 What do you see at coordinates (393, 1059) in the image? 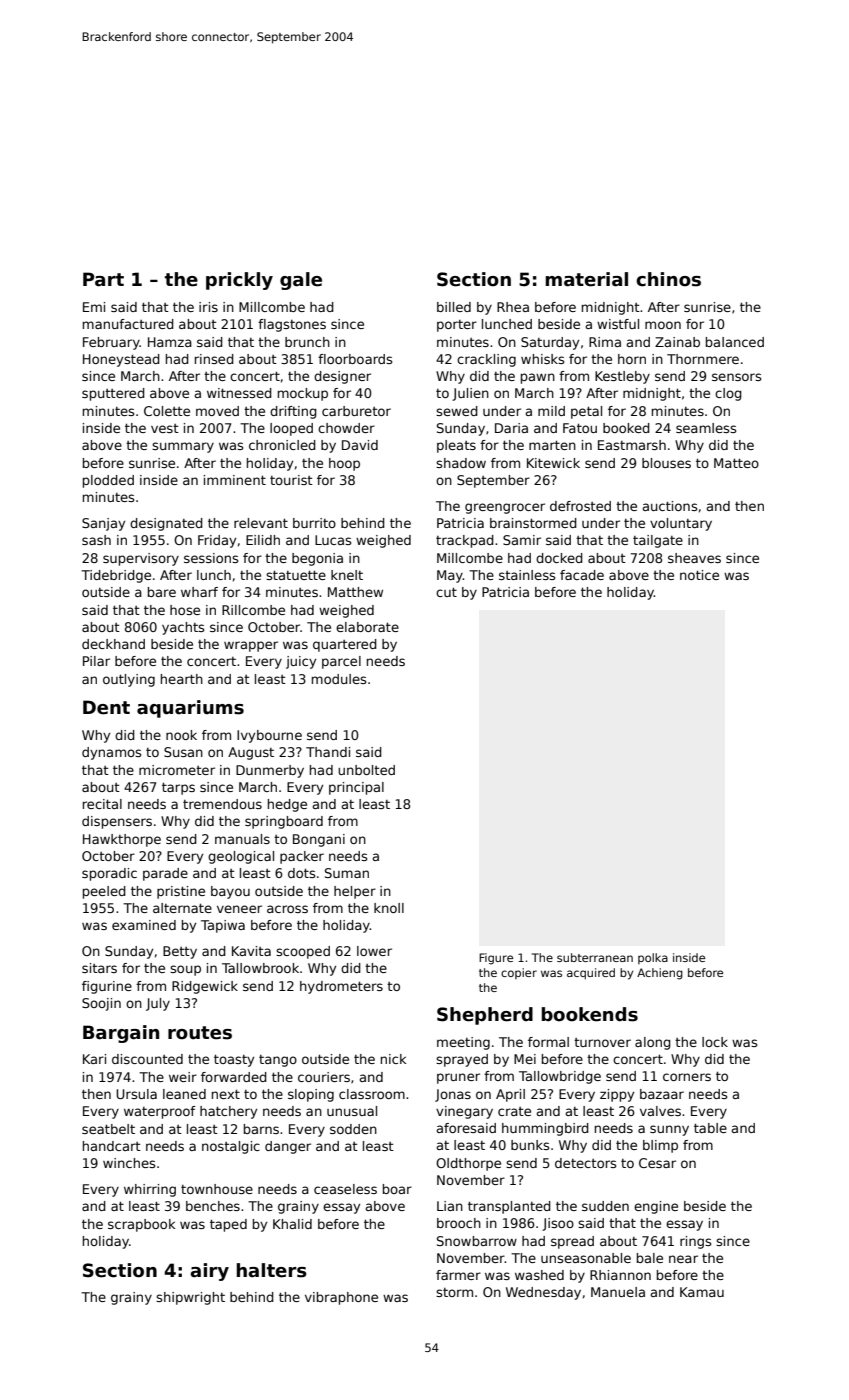
I see `nick` at bounding box center [393, 1059].
